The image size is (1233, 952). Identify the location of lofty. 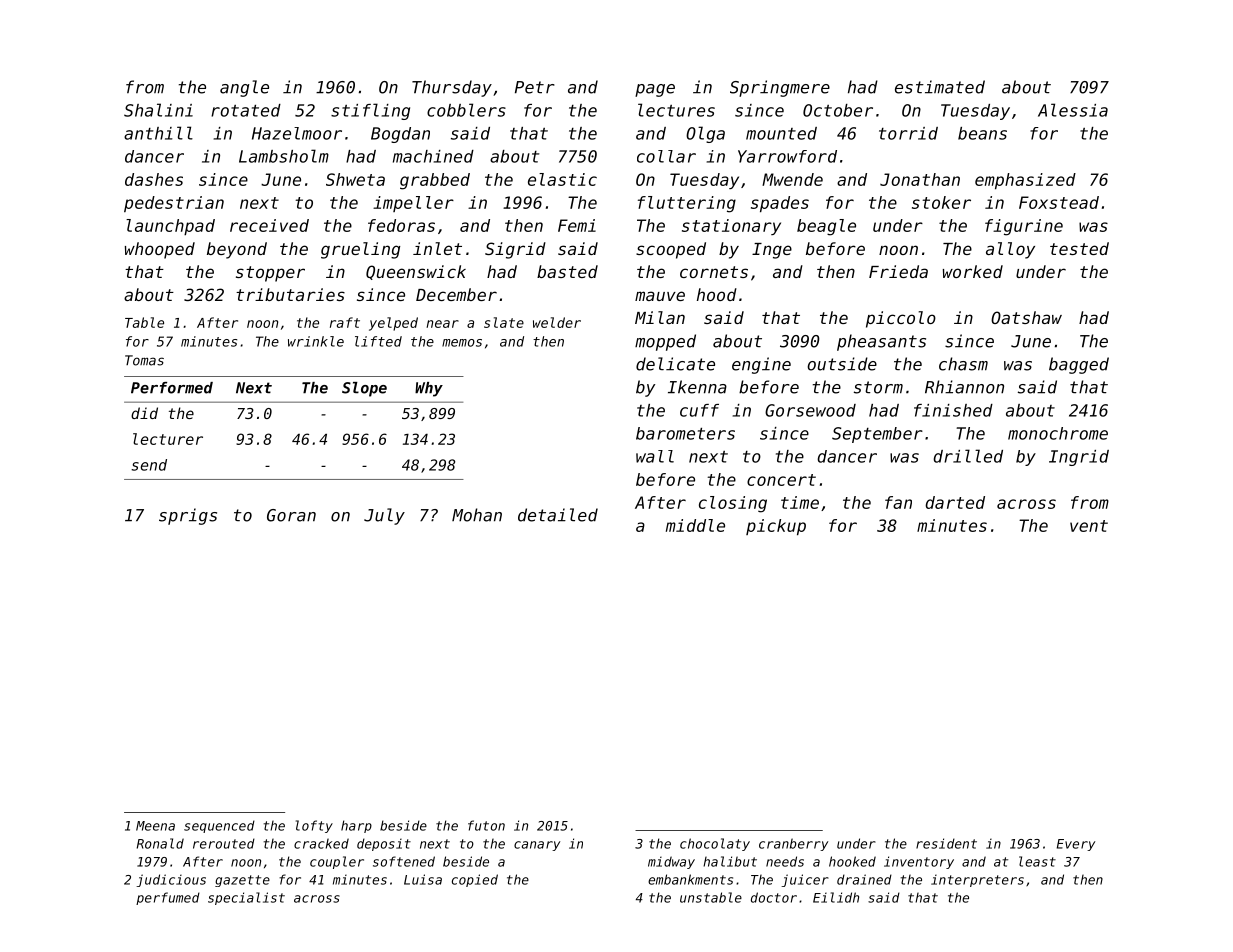
(314, 826).
